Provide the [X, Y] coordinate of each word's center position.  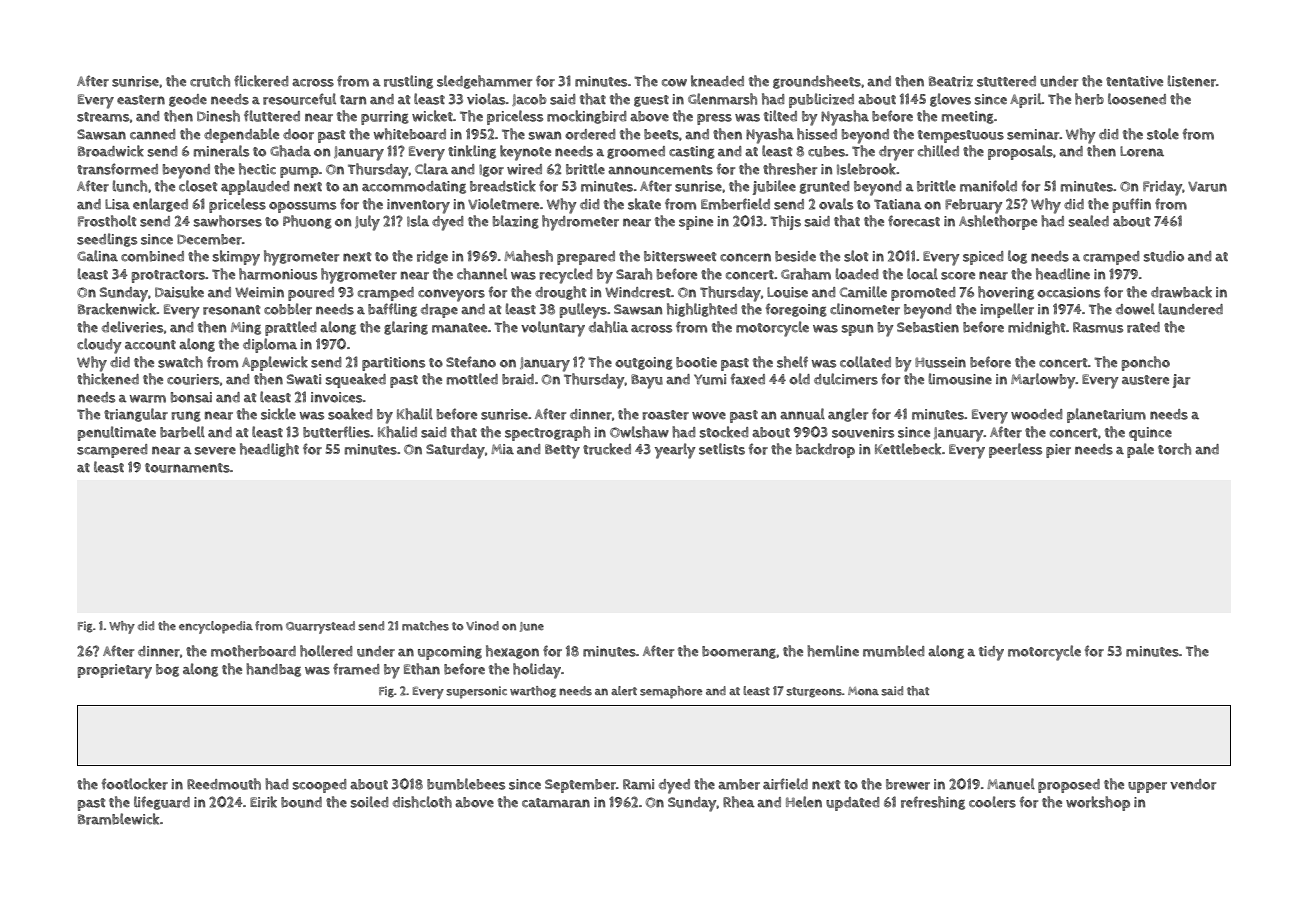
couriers [193, 379]
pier [1058, 451]
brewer [908, 784]
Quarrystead [320, 627]
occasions [1068, 292]
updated [852, 804]
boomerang [739, 652]
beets [661, 134]
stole [1163, 134]
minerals [221, 151]
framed [356, 669]
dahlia [608, 327]
